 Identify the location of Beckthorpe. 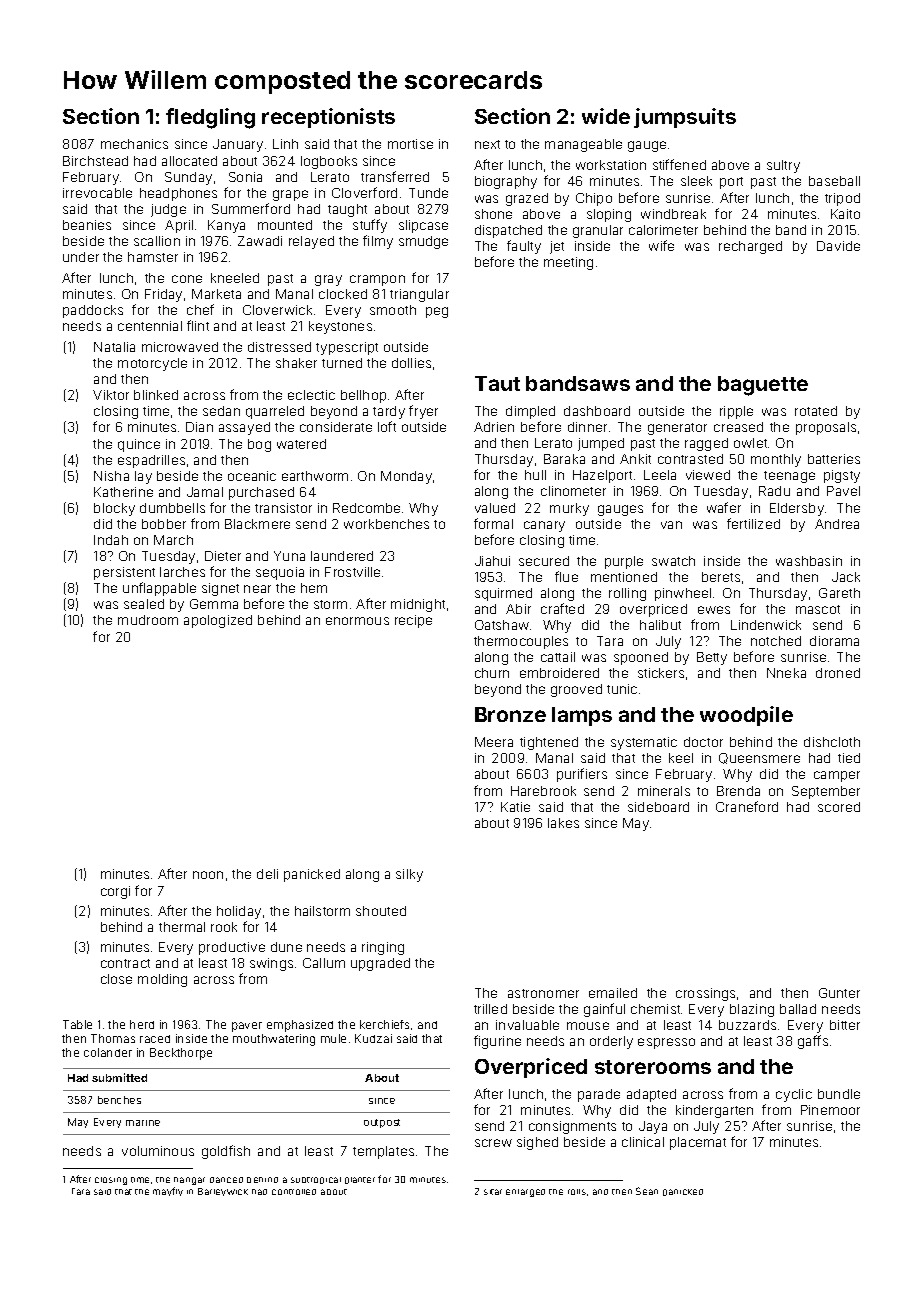
(181, 1054).
